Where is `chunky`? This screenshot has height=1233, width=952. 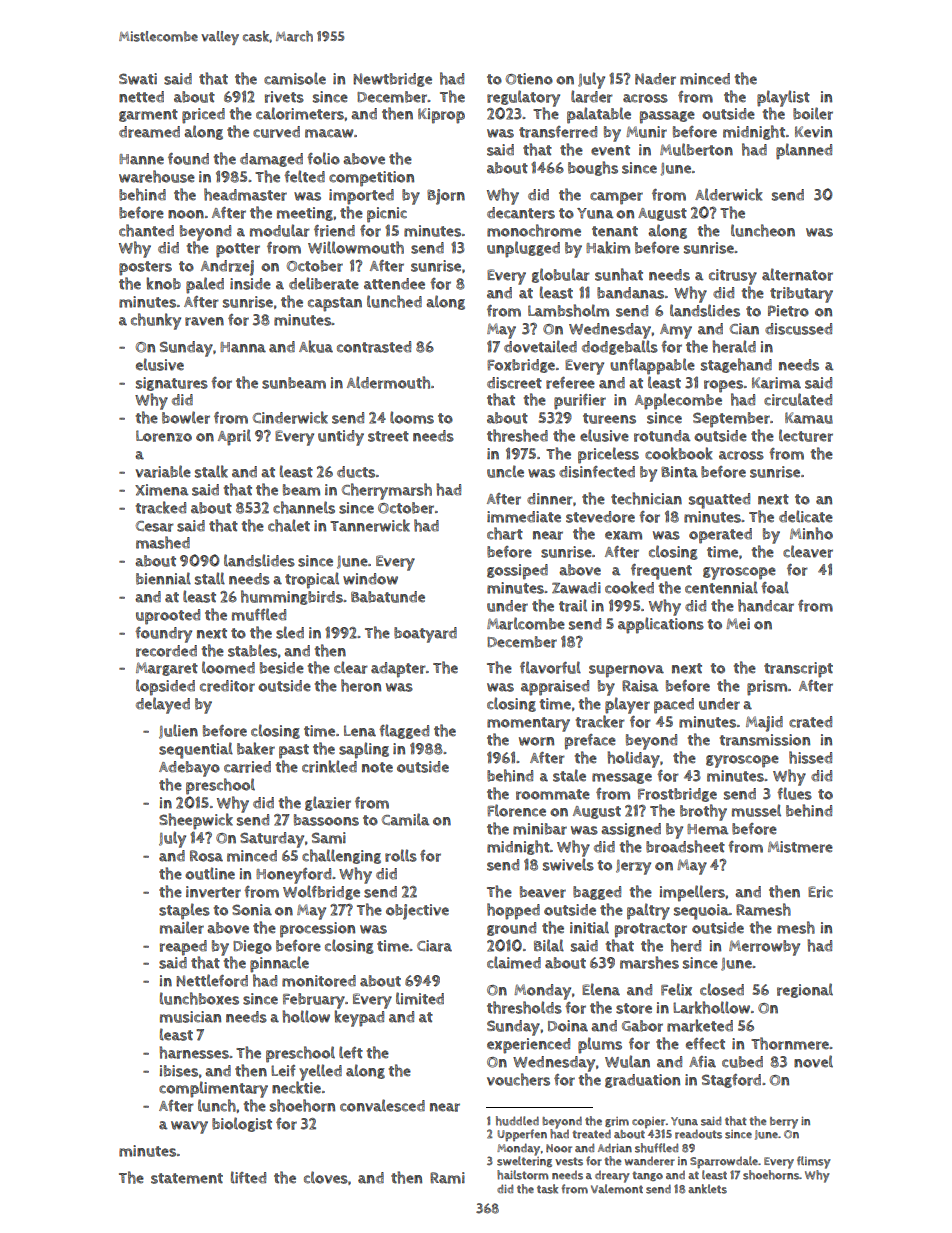
chunky is located at coordinates (156, 321).
